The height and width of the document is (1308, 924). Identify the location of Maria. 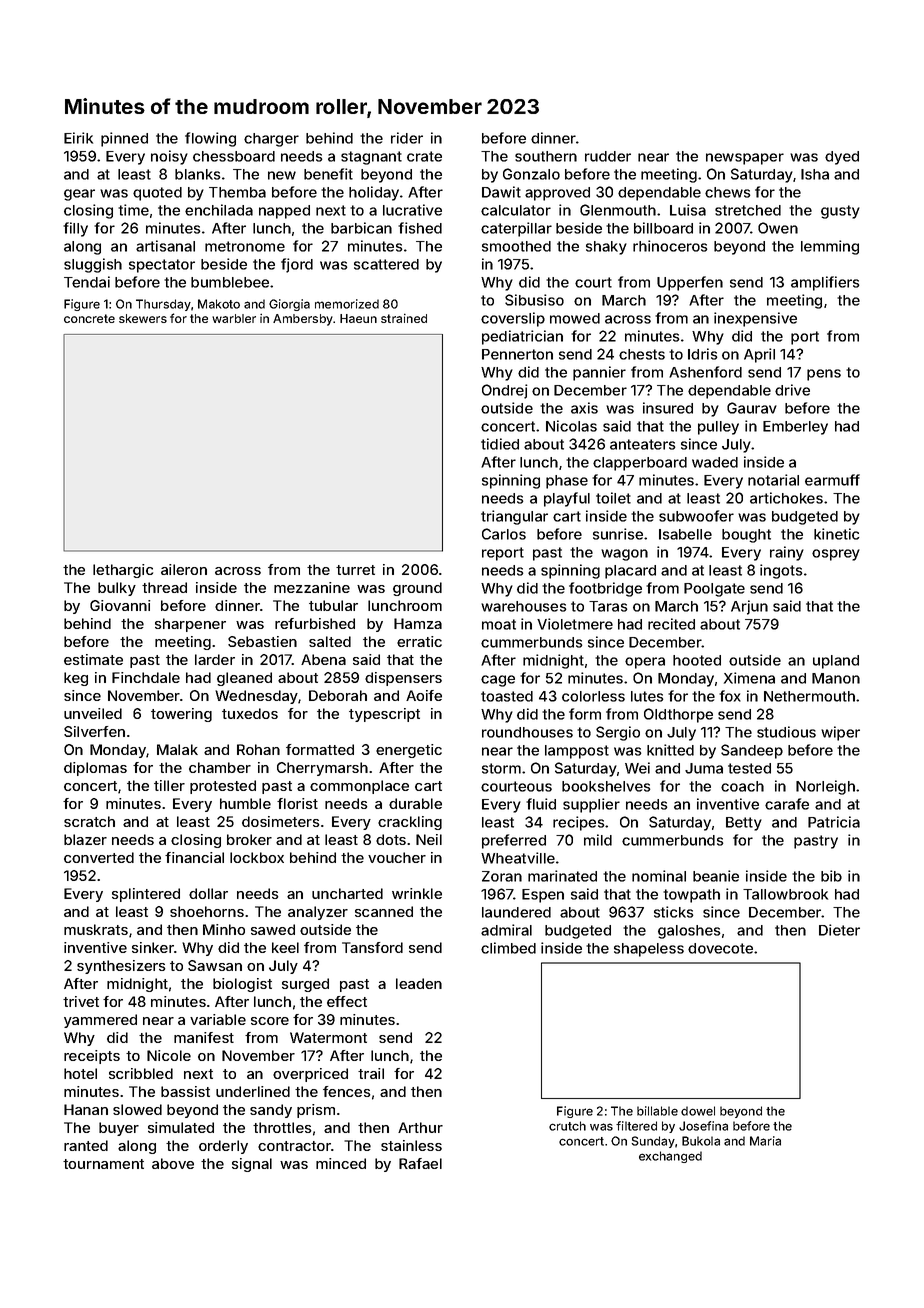
(765, 1141).
